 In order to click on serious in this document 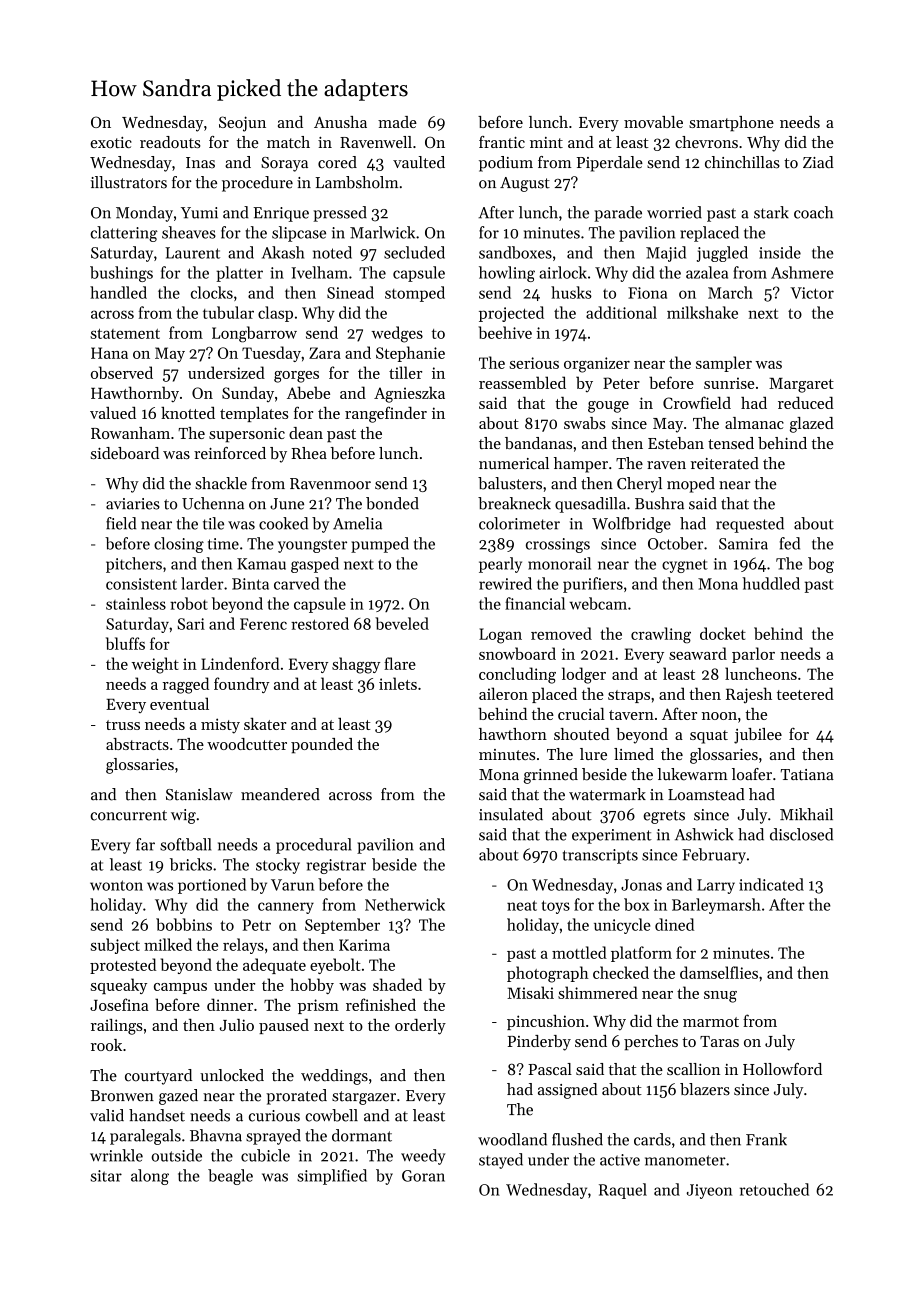, I will do `click(534, 363)`.
